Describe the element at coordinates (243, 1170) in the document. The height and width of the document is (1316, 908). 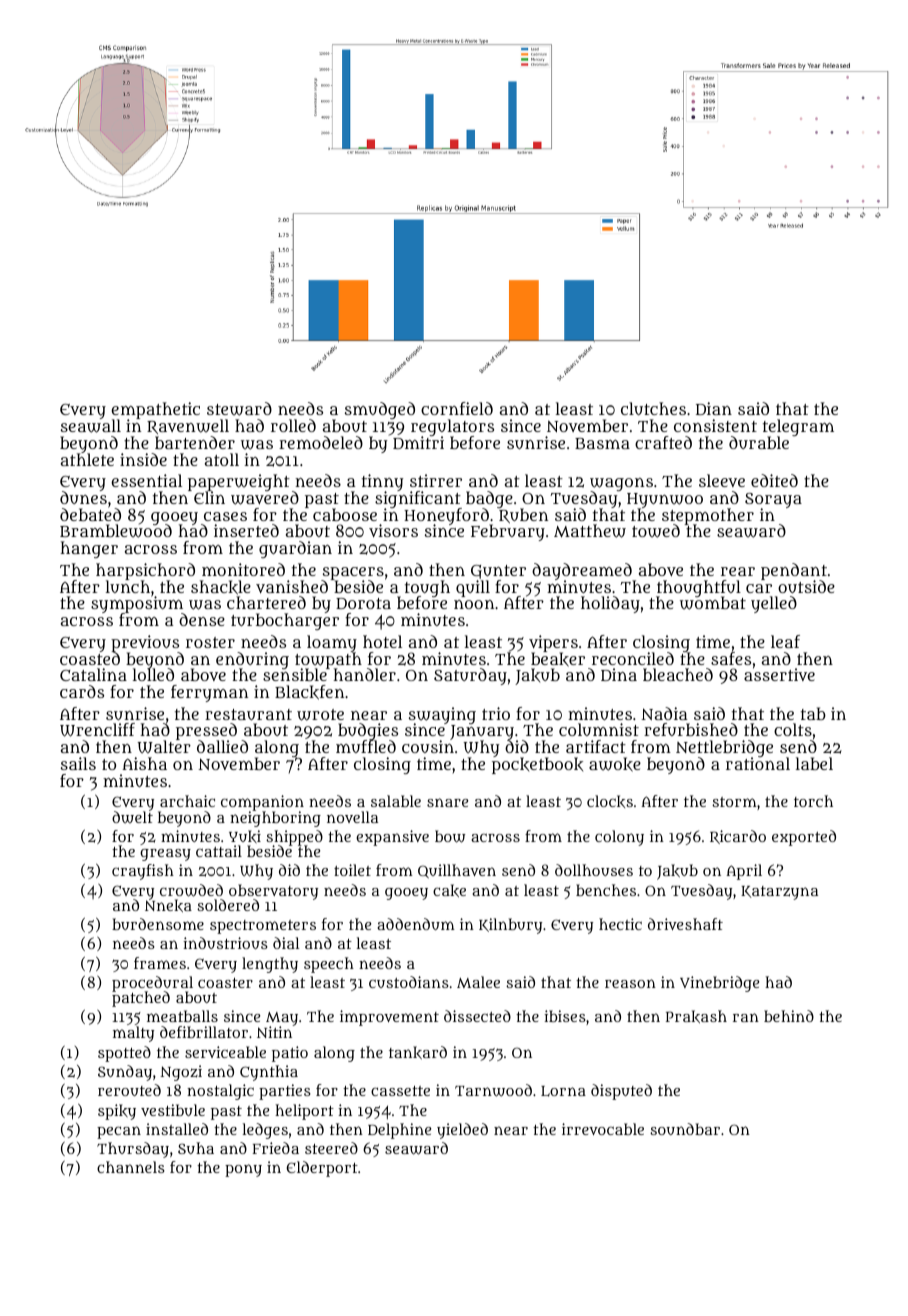
I see `pony` at that location.
